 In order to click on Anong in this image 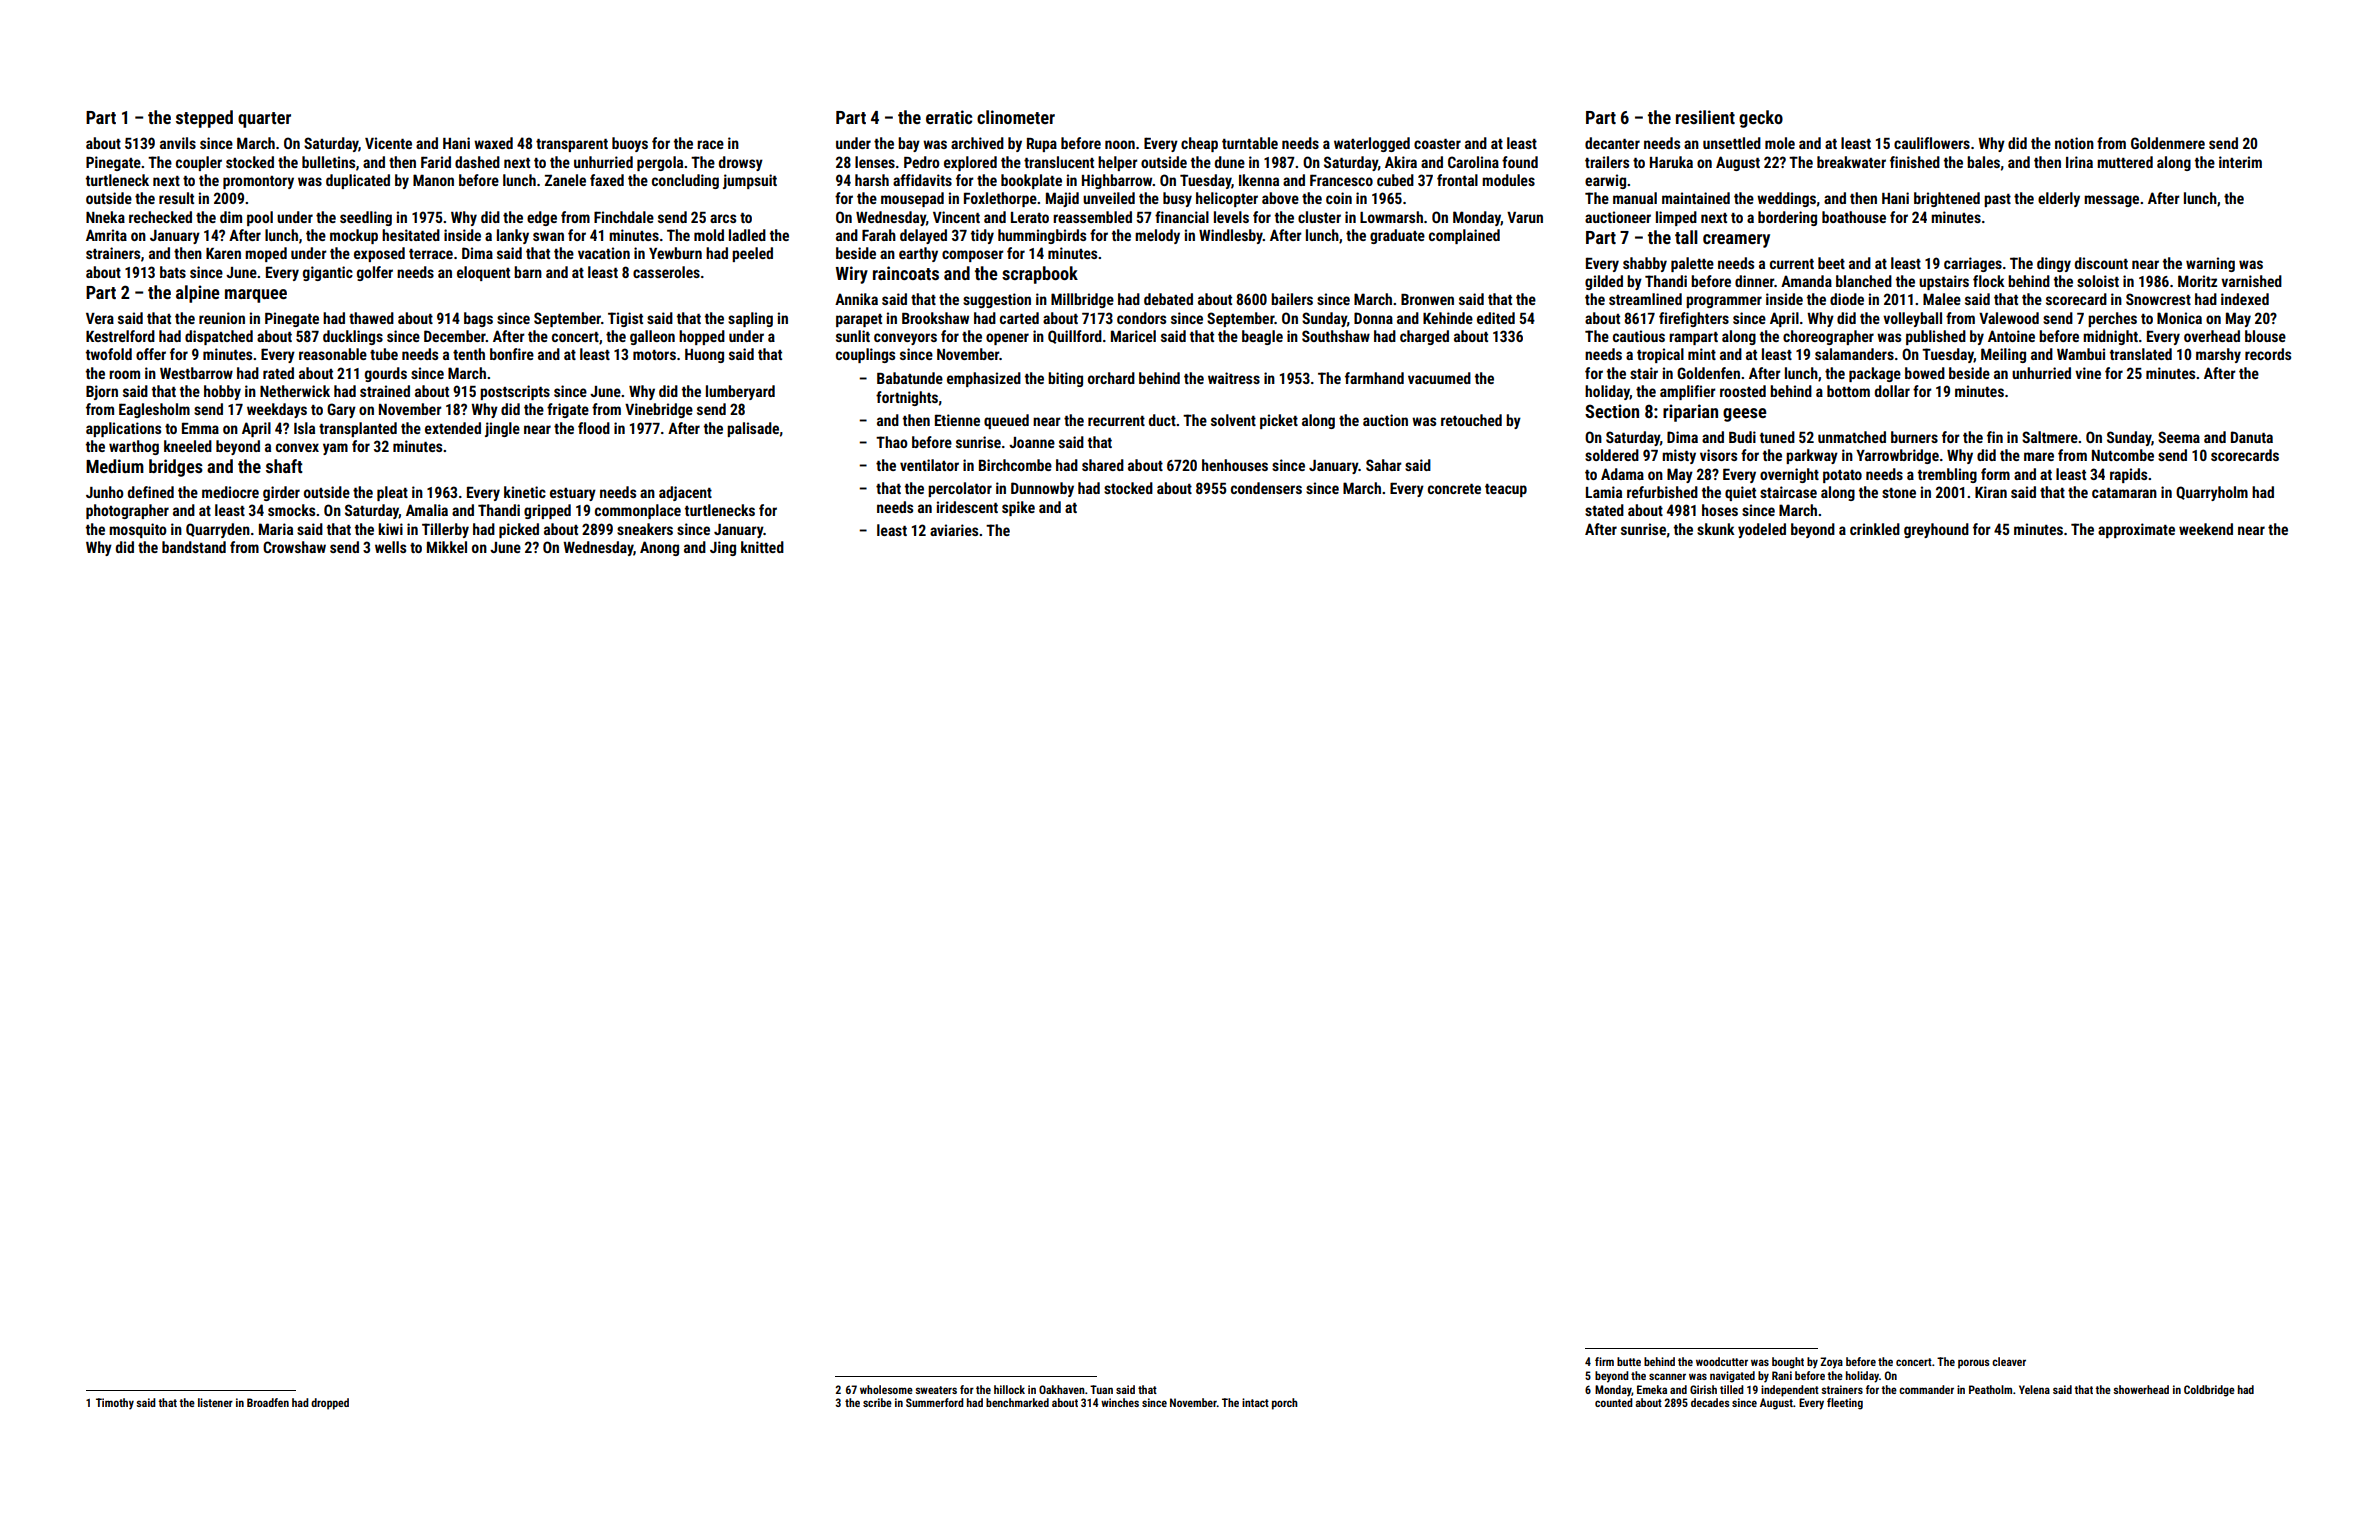, I will do `click(659, 548)`.
